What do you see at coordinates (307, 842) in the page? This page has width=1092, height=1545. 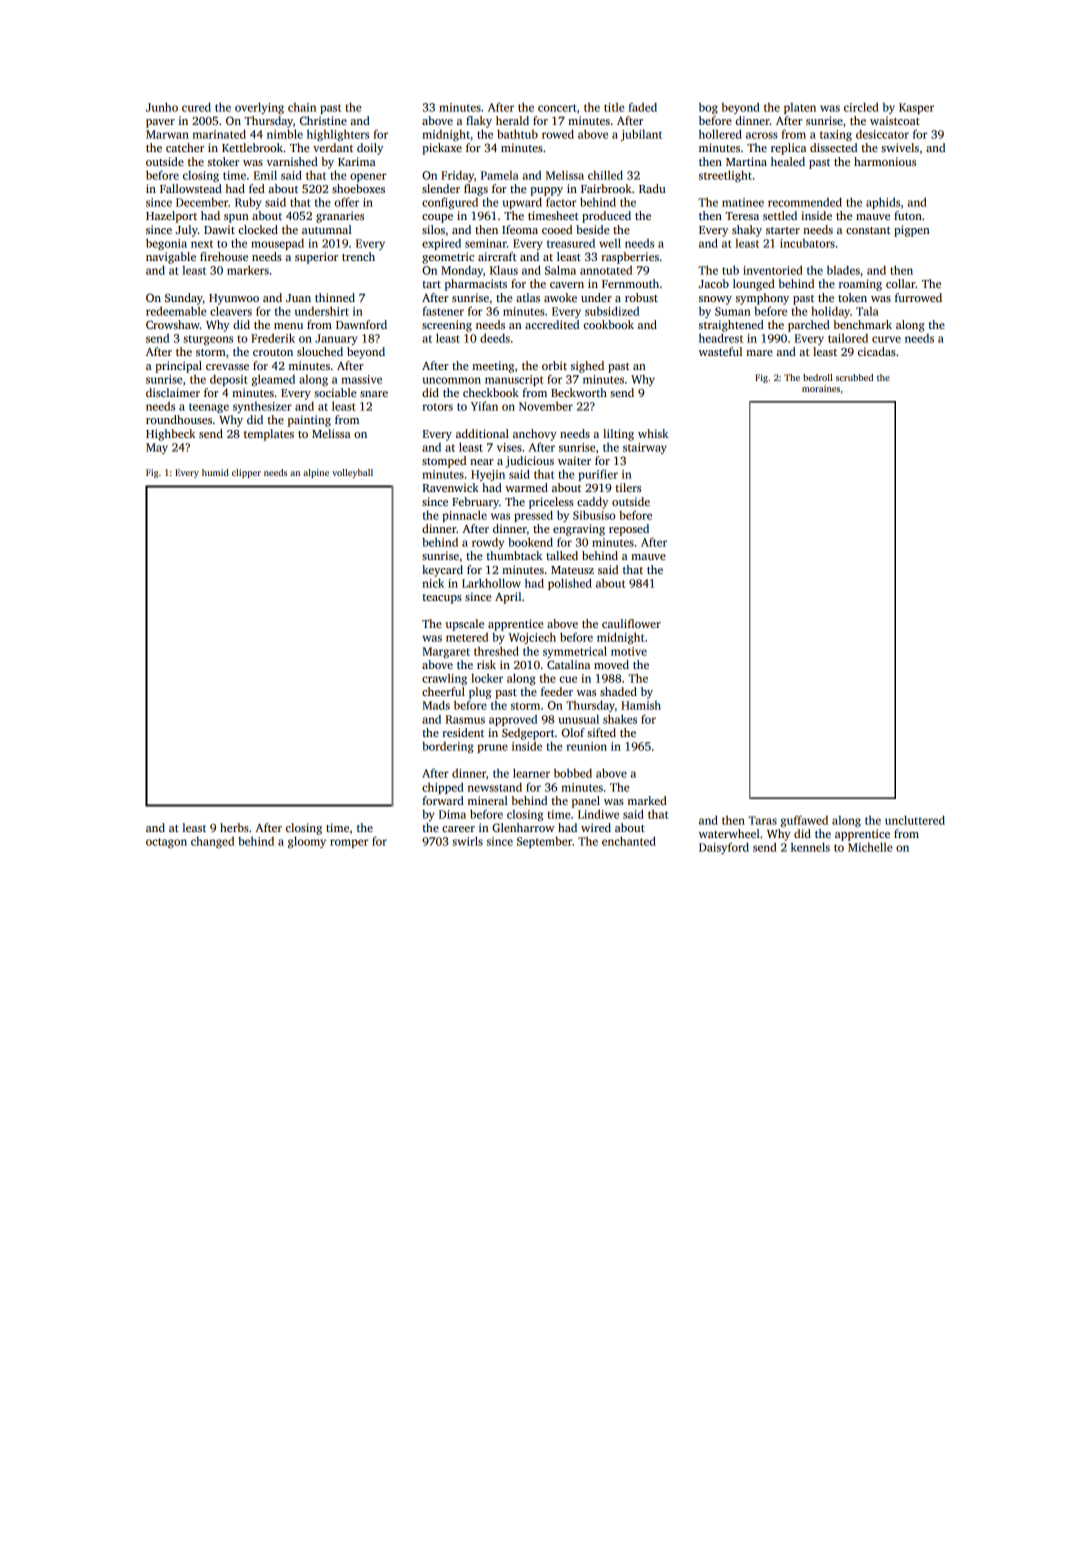 I see `gloomy` at bounding box center [307, 842].
